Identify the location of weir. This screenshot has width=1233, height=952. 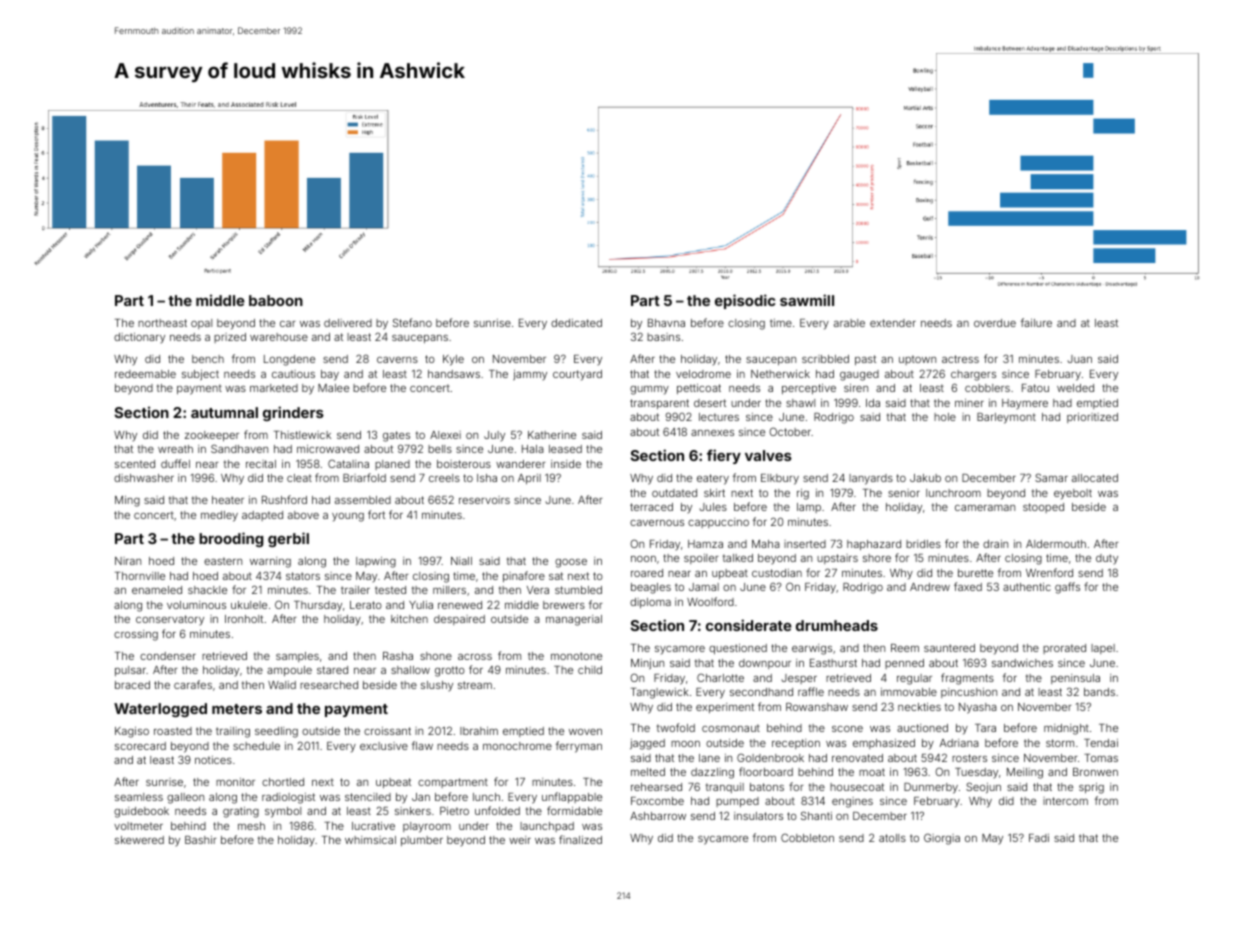
(520, 840).
